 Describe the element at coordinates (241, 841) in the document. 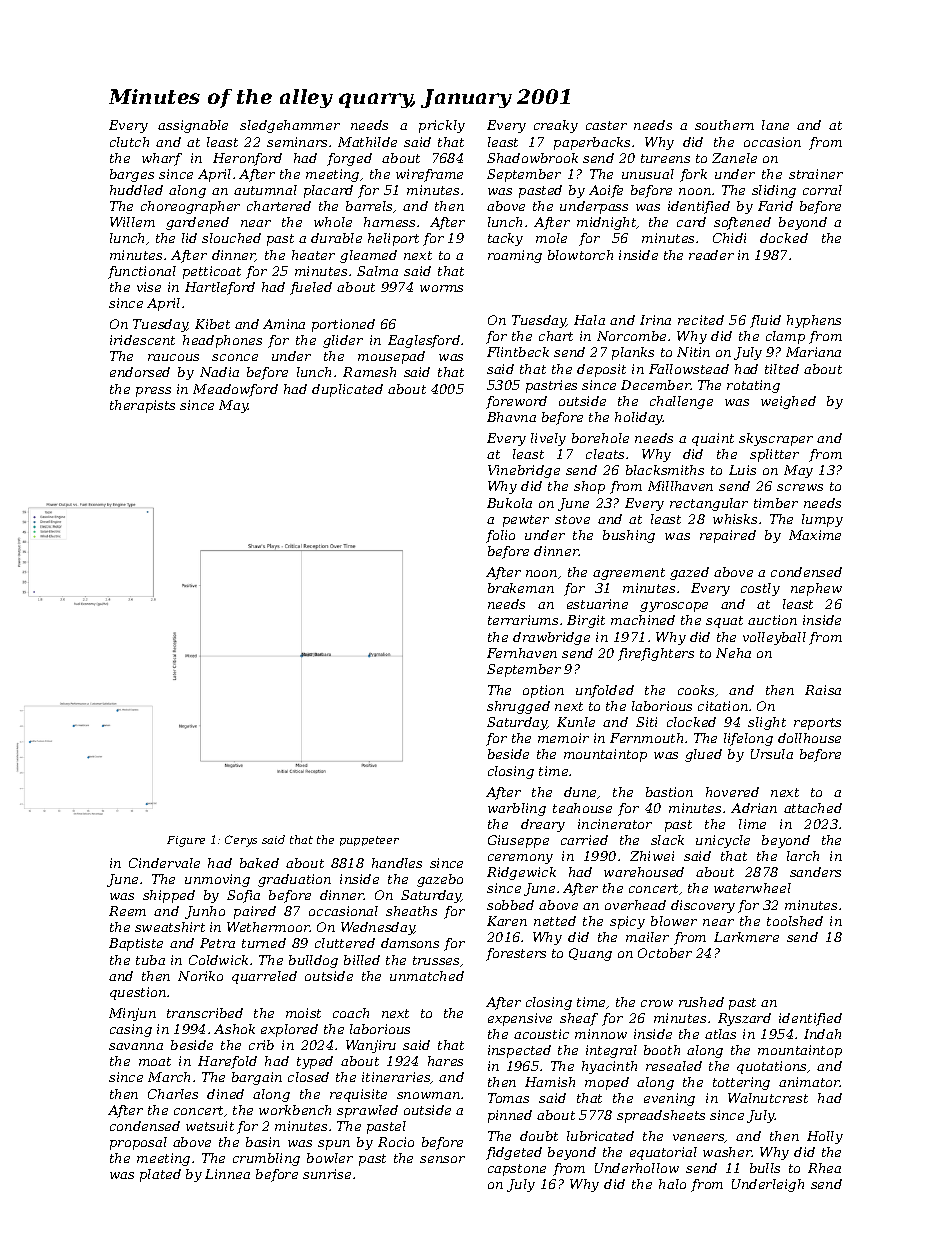

I see `Cerys` at that location.
